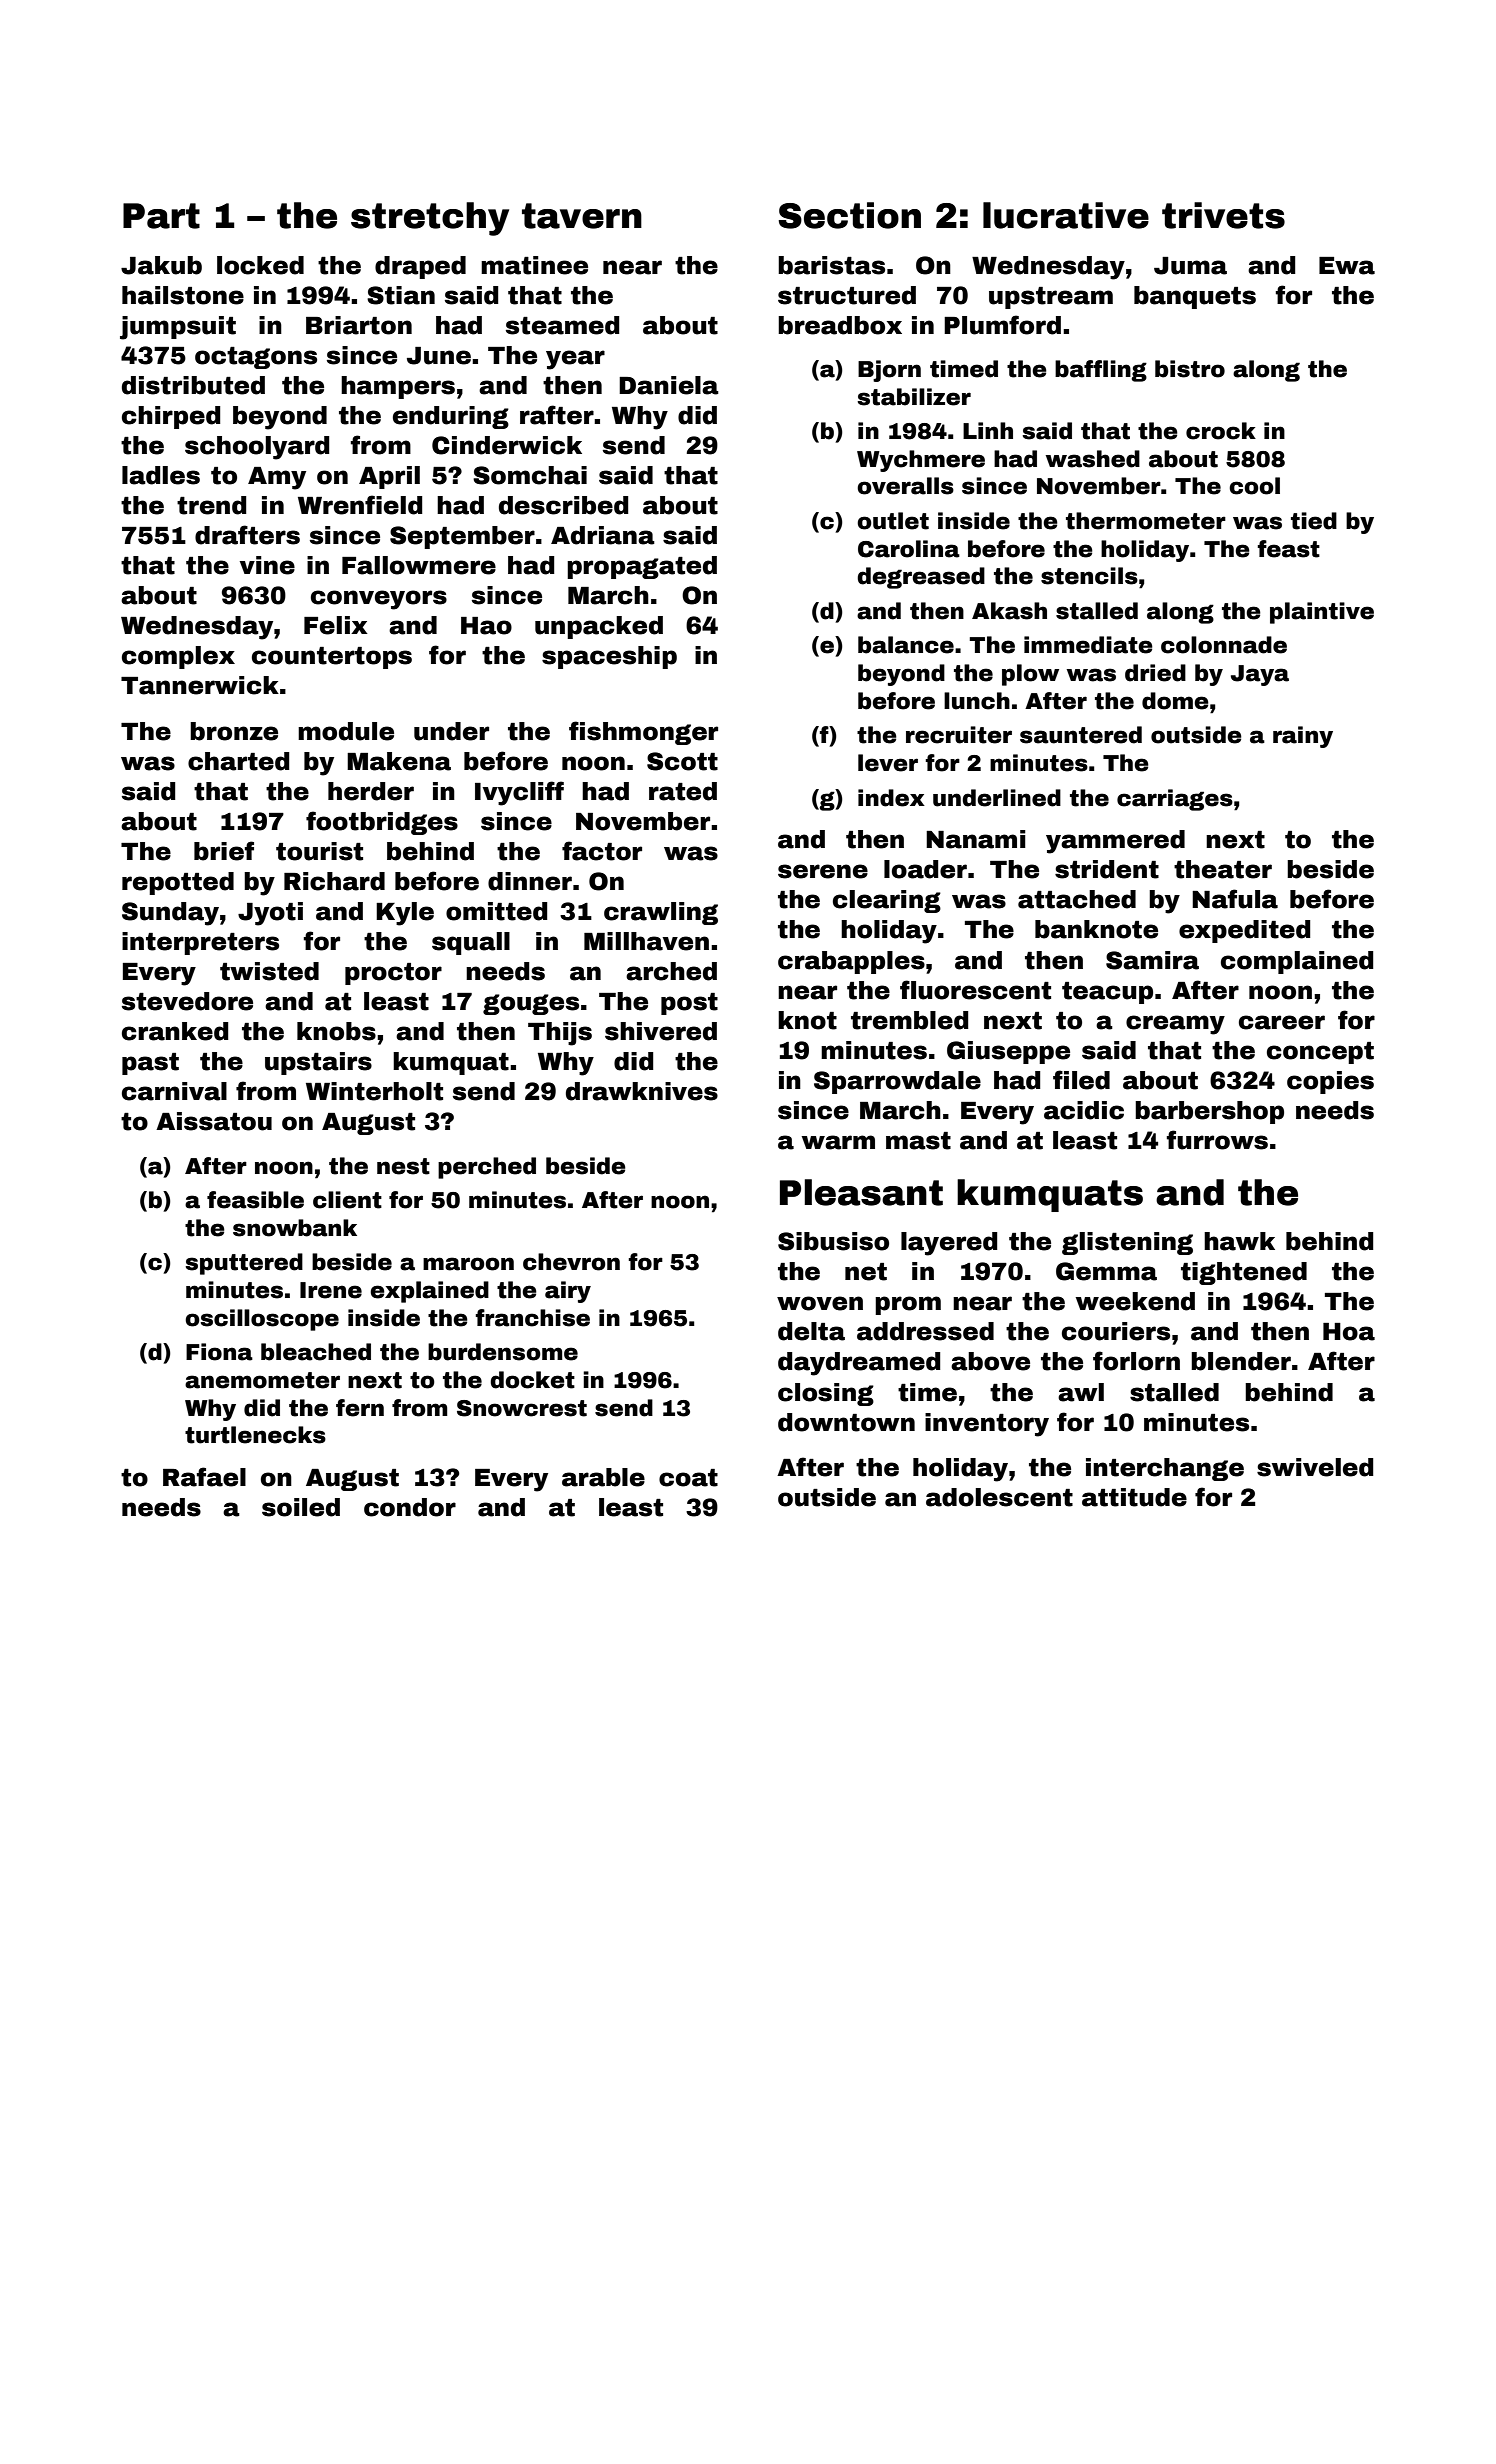 This page has width=1496, height=2464. I want to click on immediate, so click(1088, 645).
